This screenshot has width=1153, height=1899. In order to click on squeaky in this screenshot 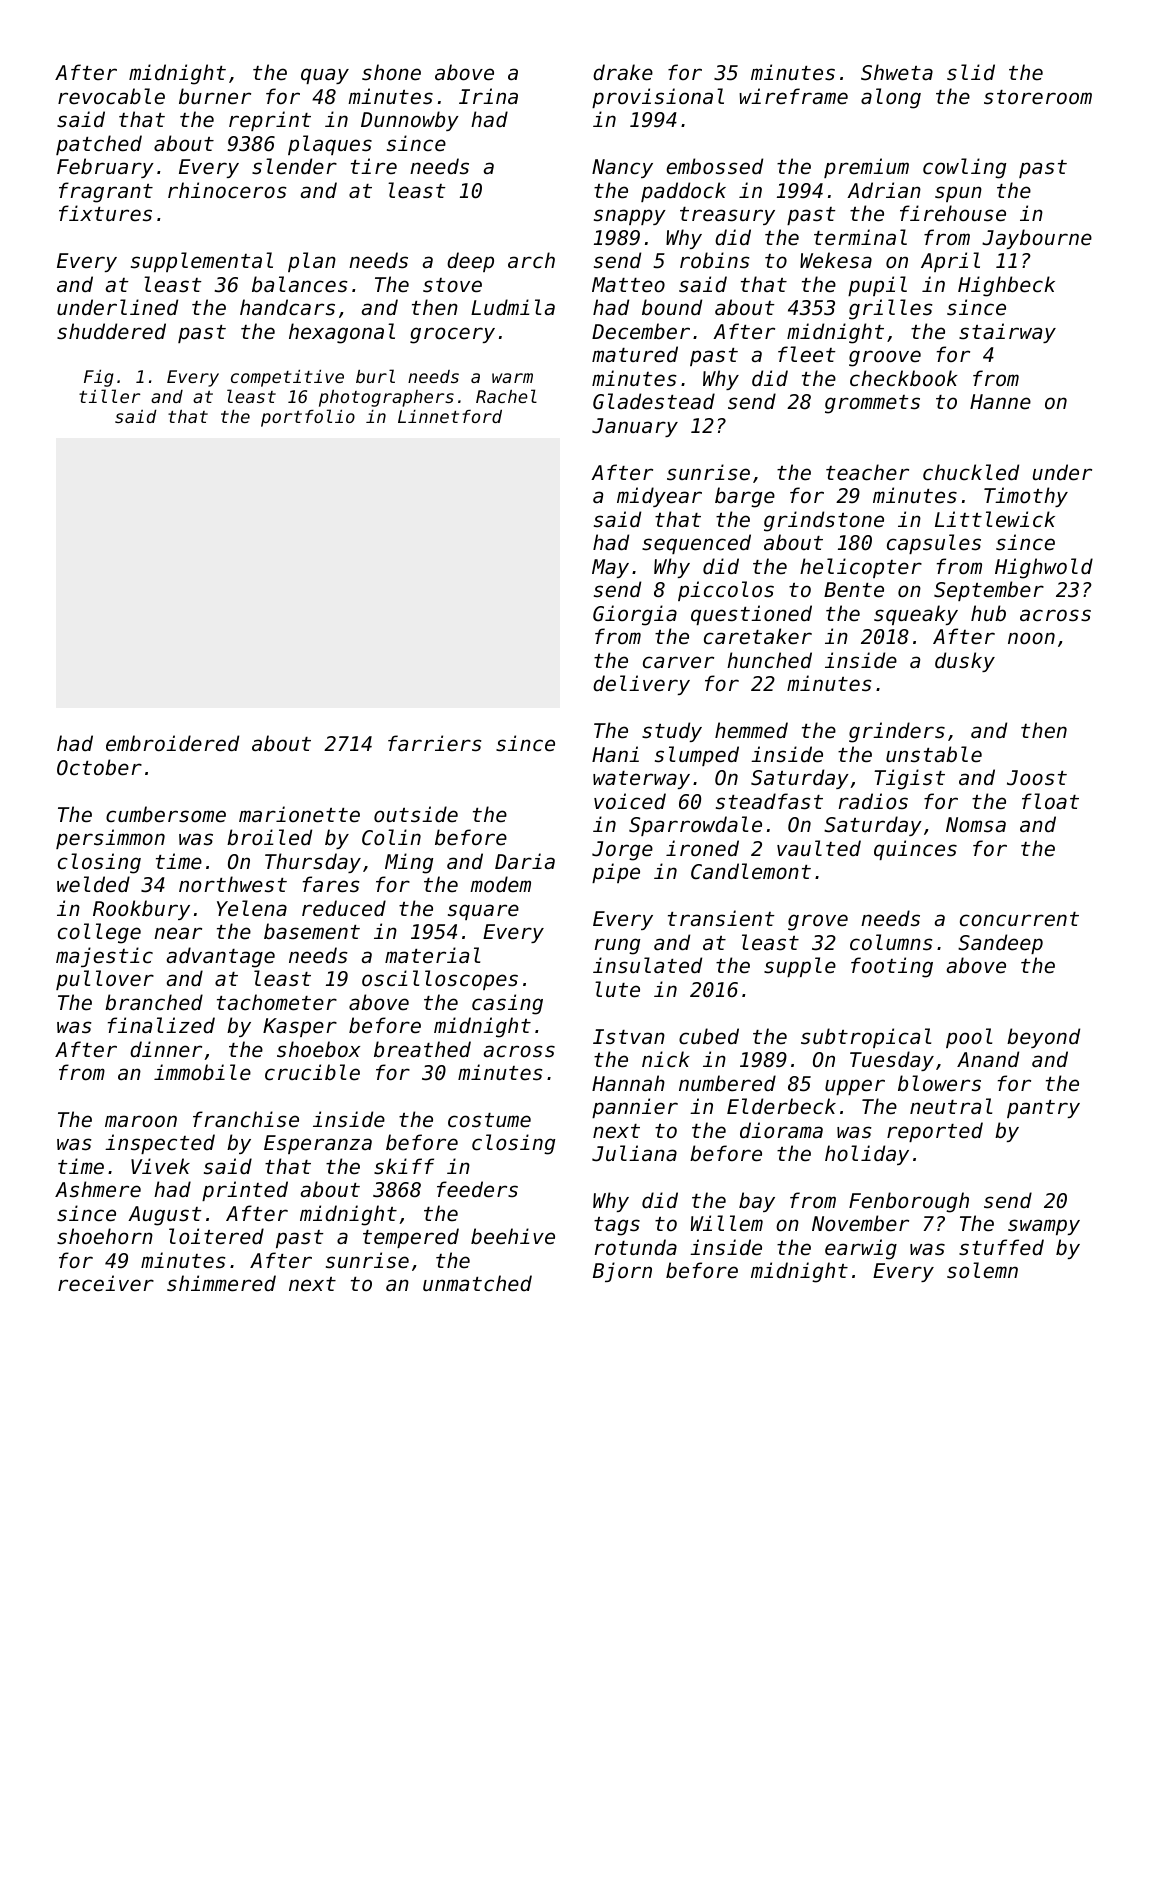, I will do `click(916, 615)`.
